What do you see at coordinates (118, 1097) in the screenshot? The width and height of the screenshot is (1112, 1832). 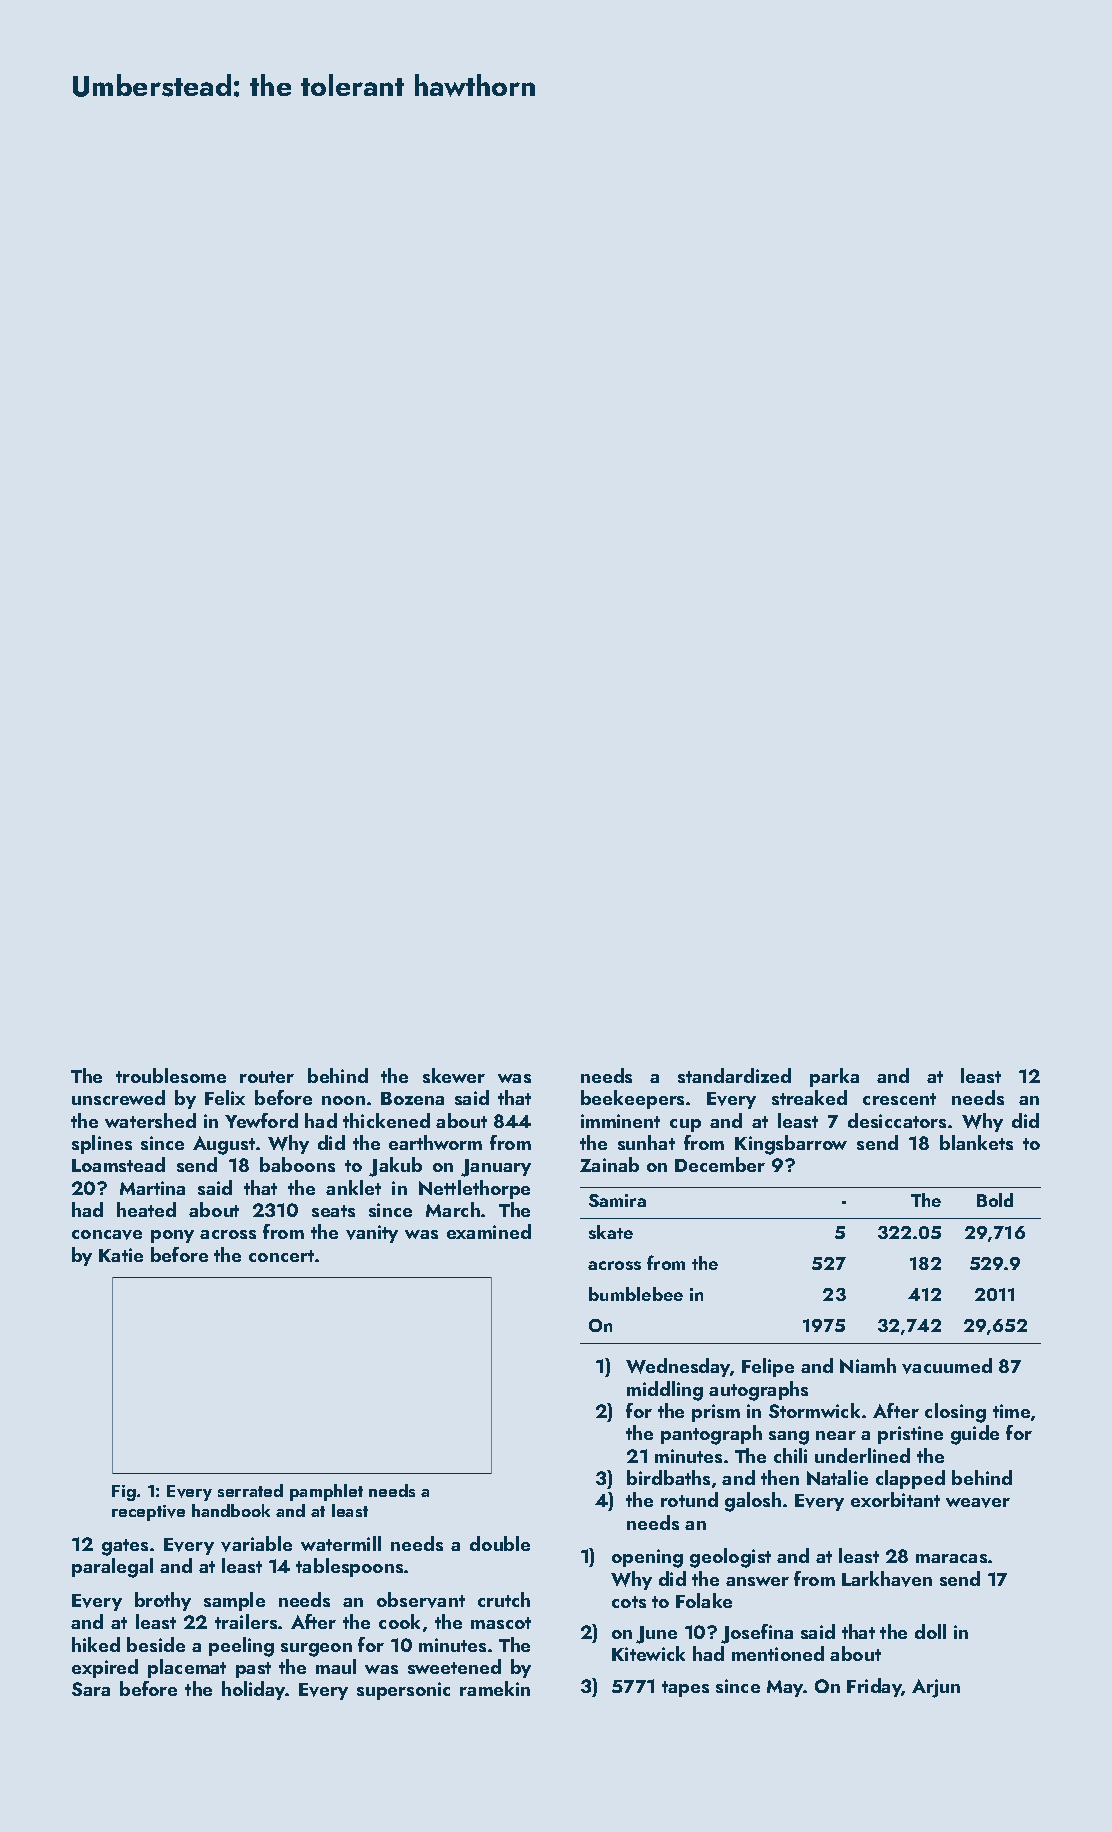 I see `unscrewed` at bounding box center [118, 1097].
